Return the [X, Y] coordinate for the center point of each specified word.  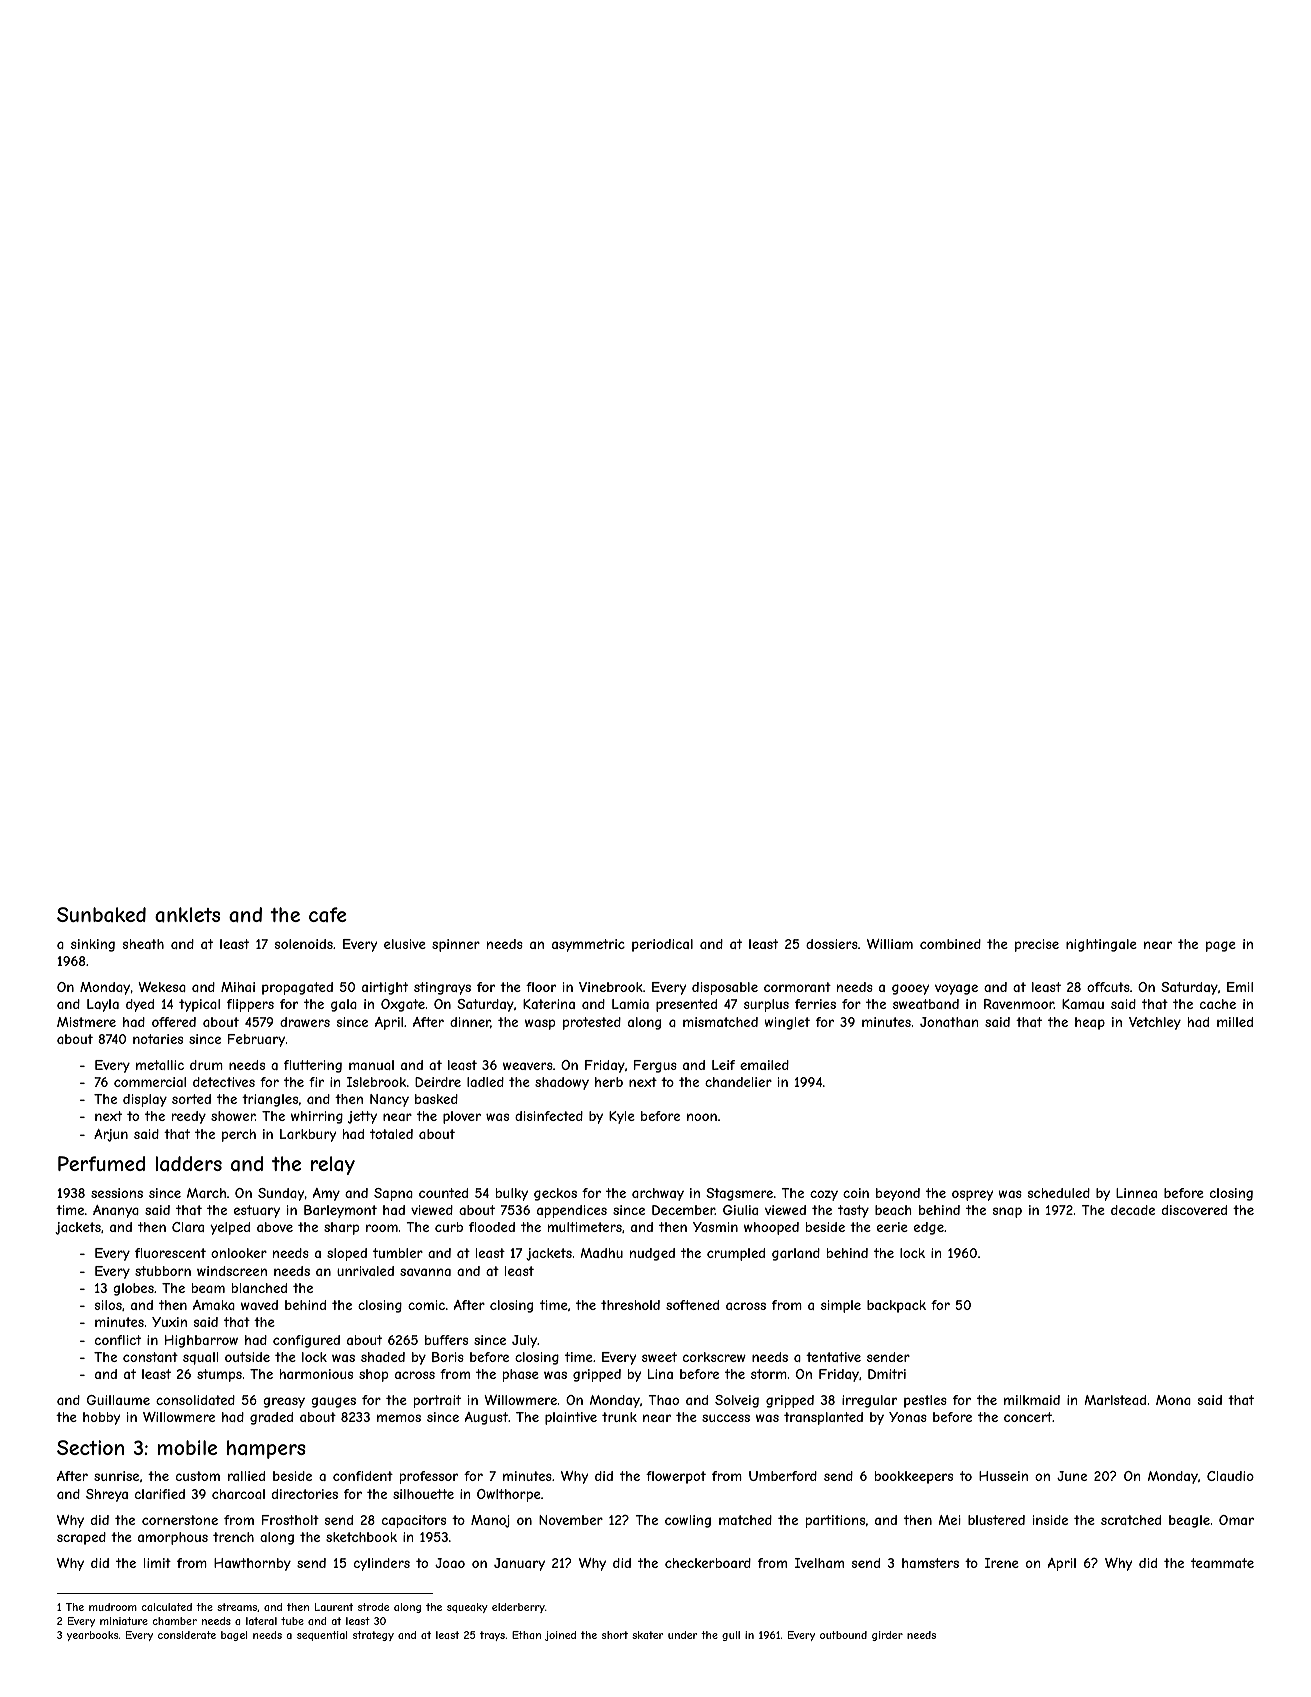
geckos [555, 1194]
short [615, 1635]
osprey [972, 1195]
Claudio [1230, 1476]
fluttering [313, 1066]
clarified [160, 1494]
